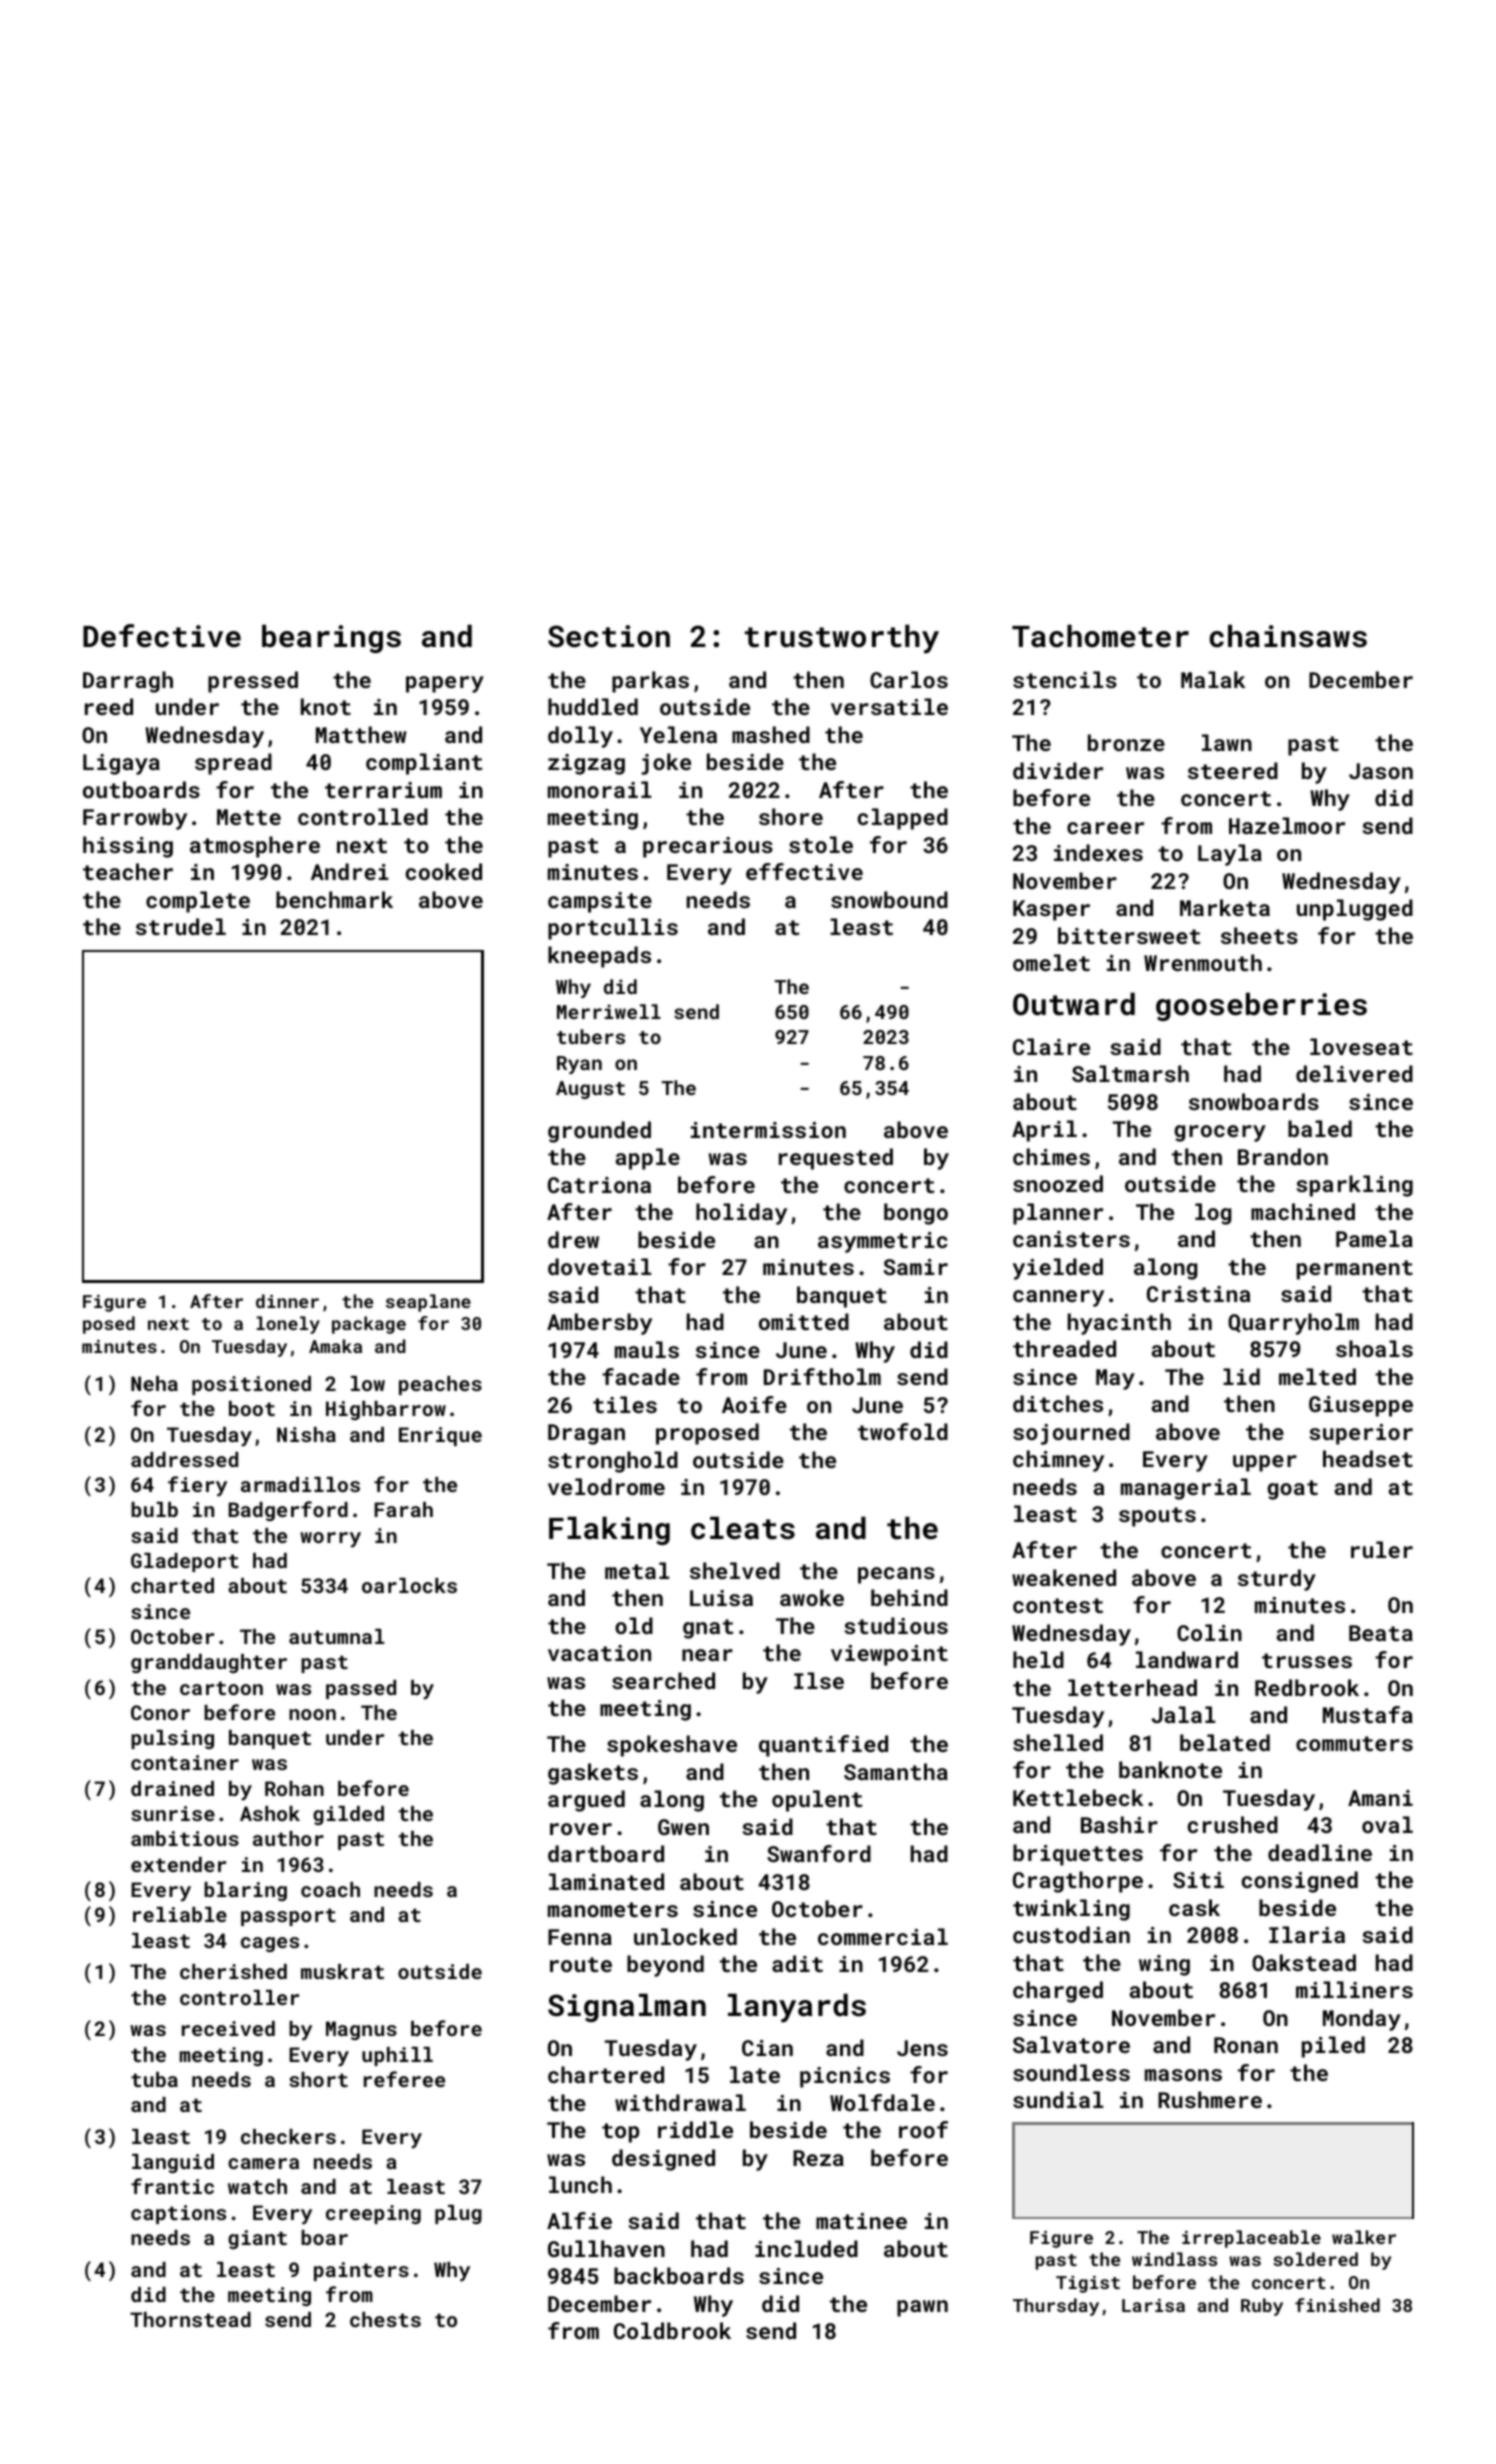  I want to click on mashed, so click(771, 734).
